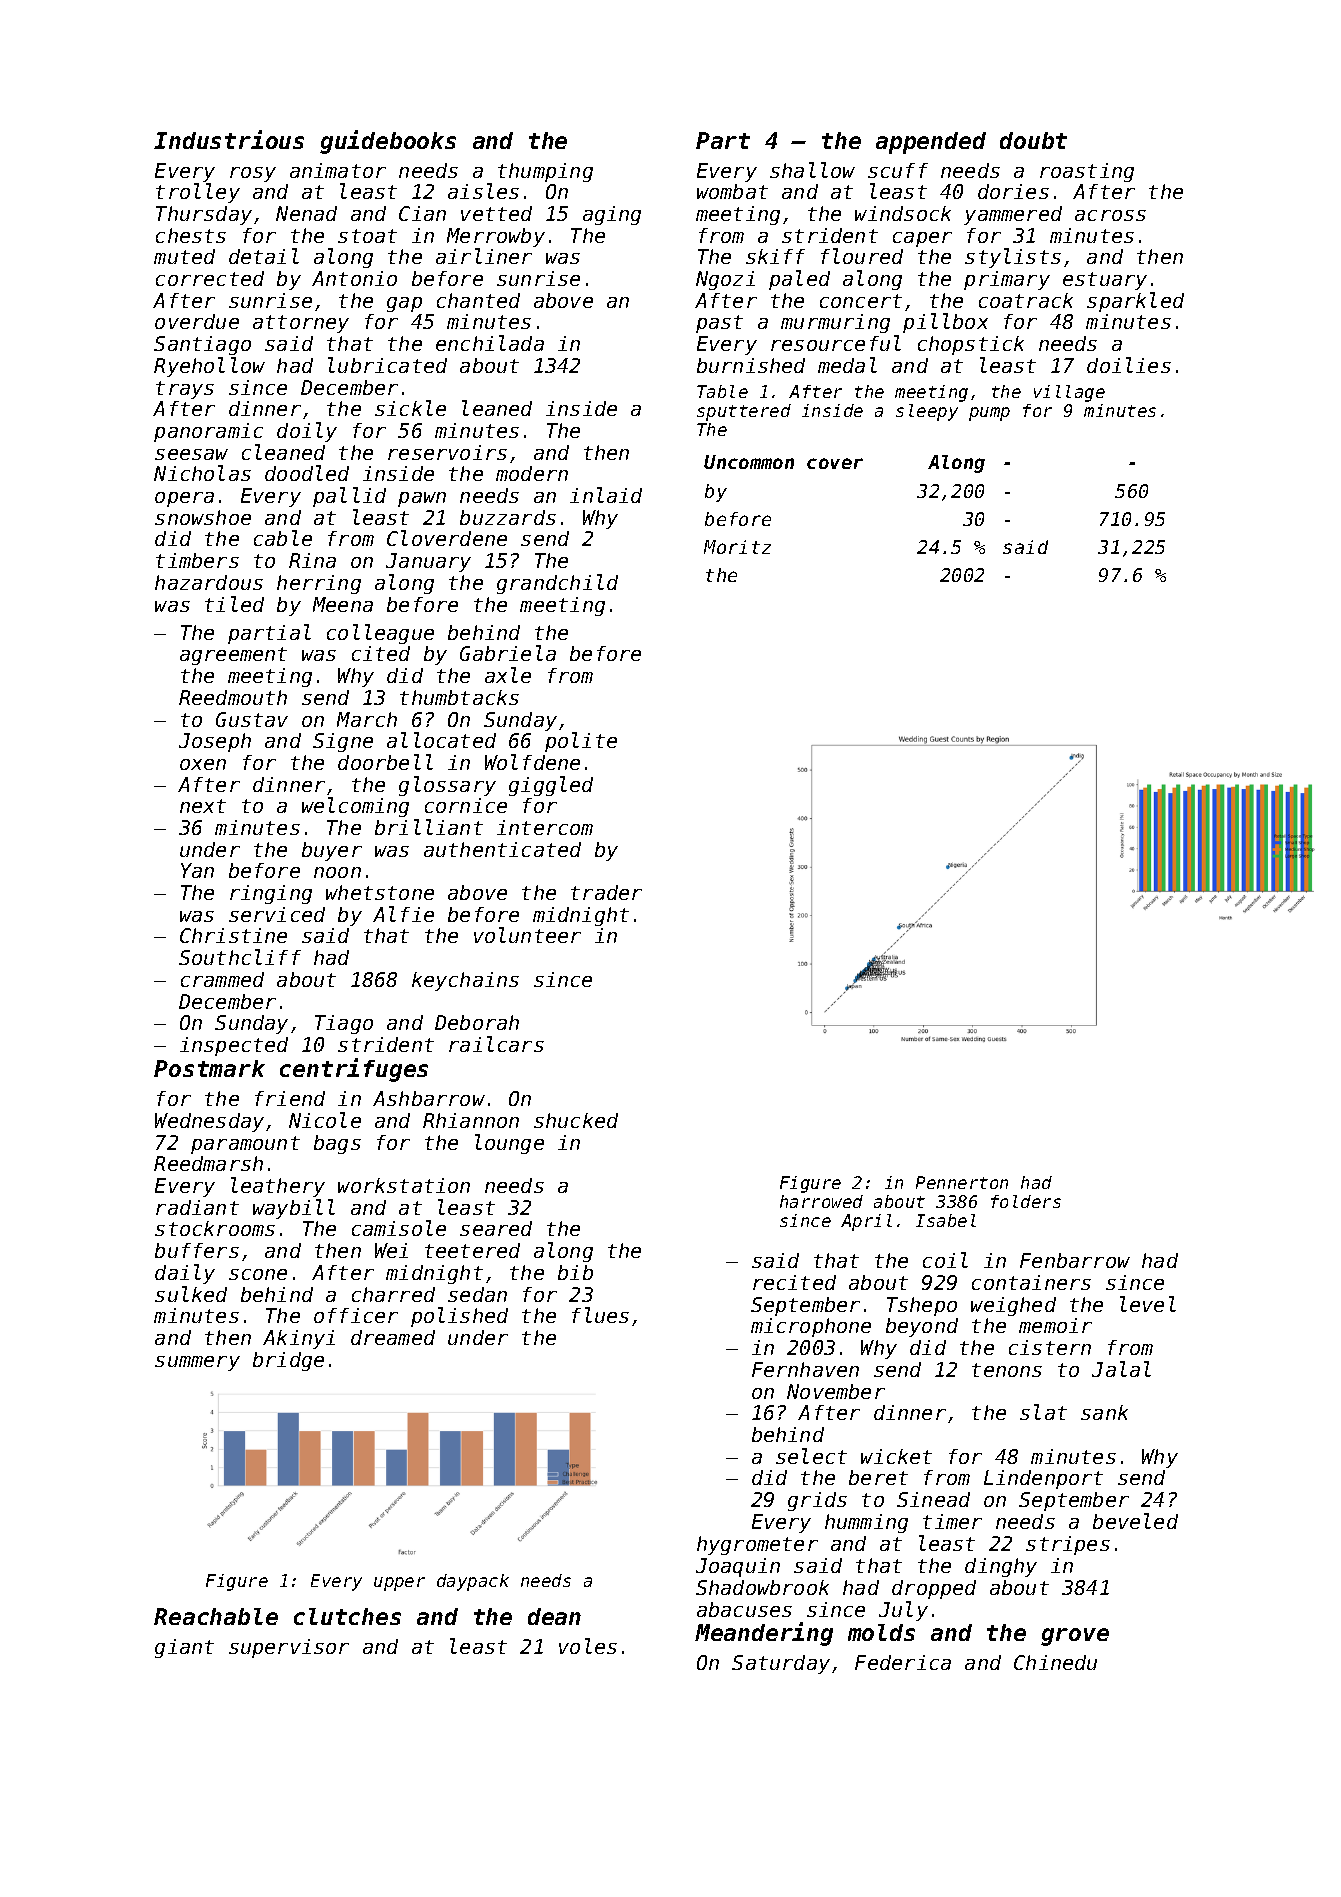  I want to click on wombat, so click(732, 191).
